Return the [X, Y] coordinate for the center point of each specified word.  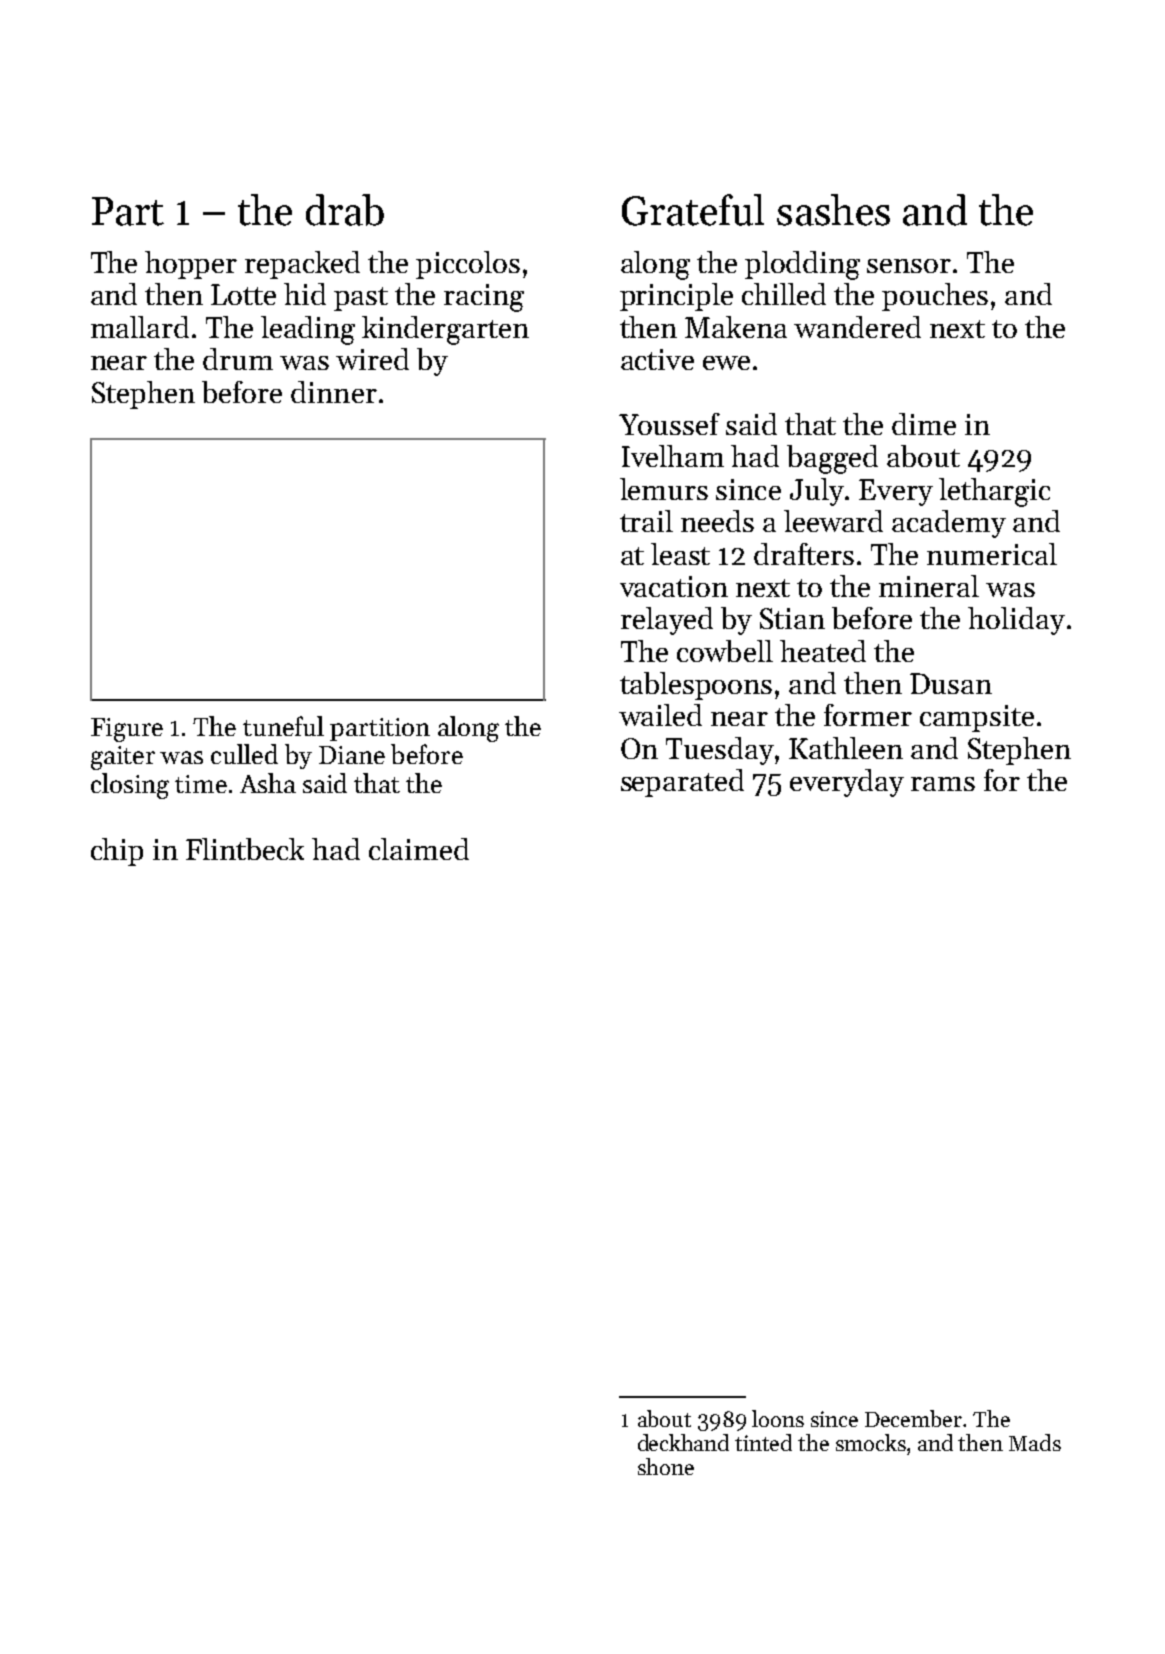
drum [238, 359]
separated [682, 783]
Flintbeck [245, 849]
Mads [1035, 1442]
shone [666, 1466]
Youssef [669, 424]
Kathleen [846, 748]
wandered [857, 327]
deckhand [683, 1442]
